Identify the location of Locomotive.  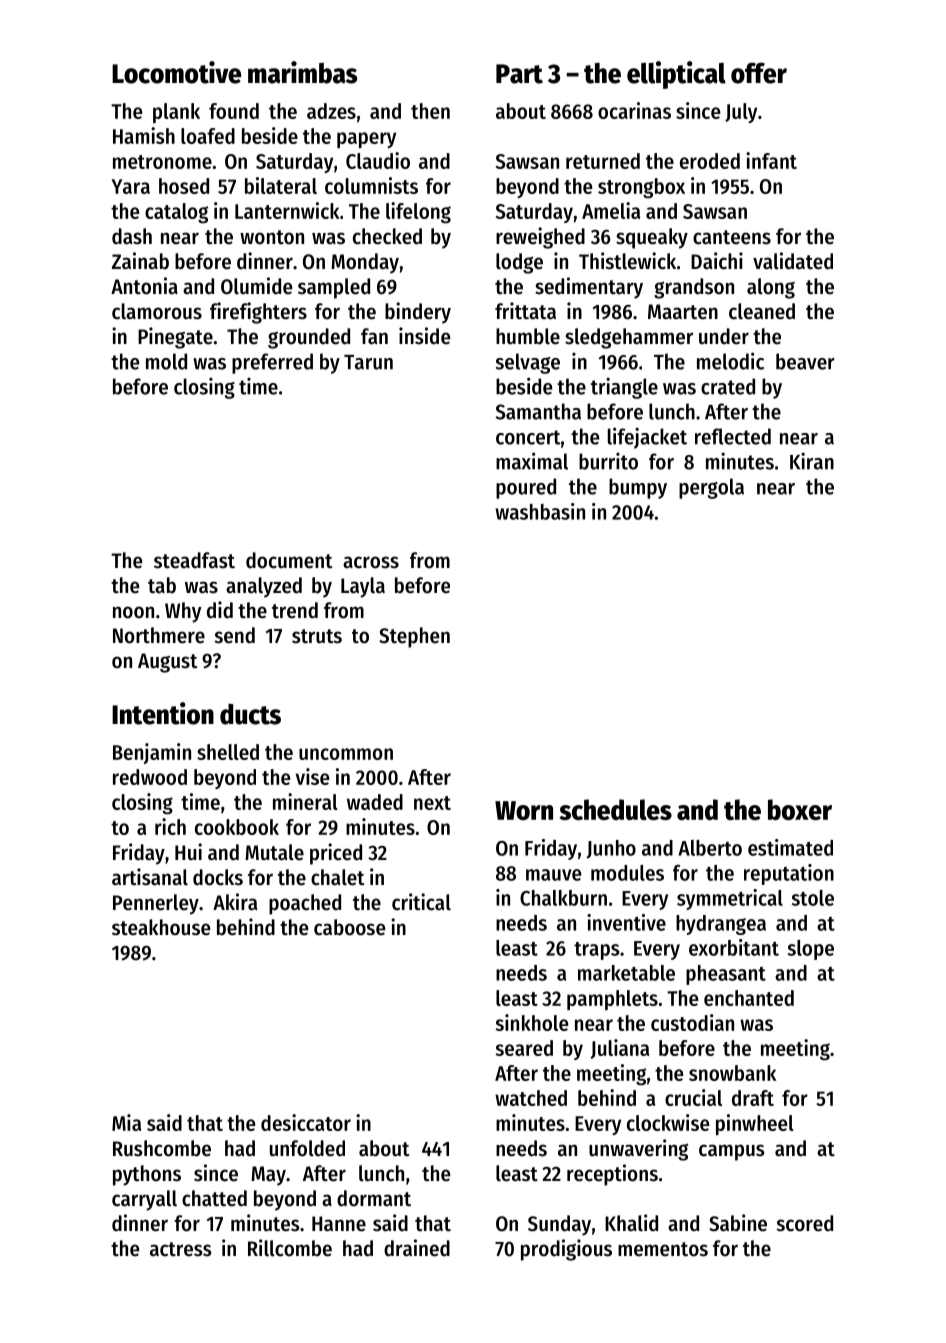
(176, 72).
